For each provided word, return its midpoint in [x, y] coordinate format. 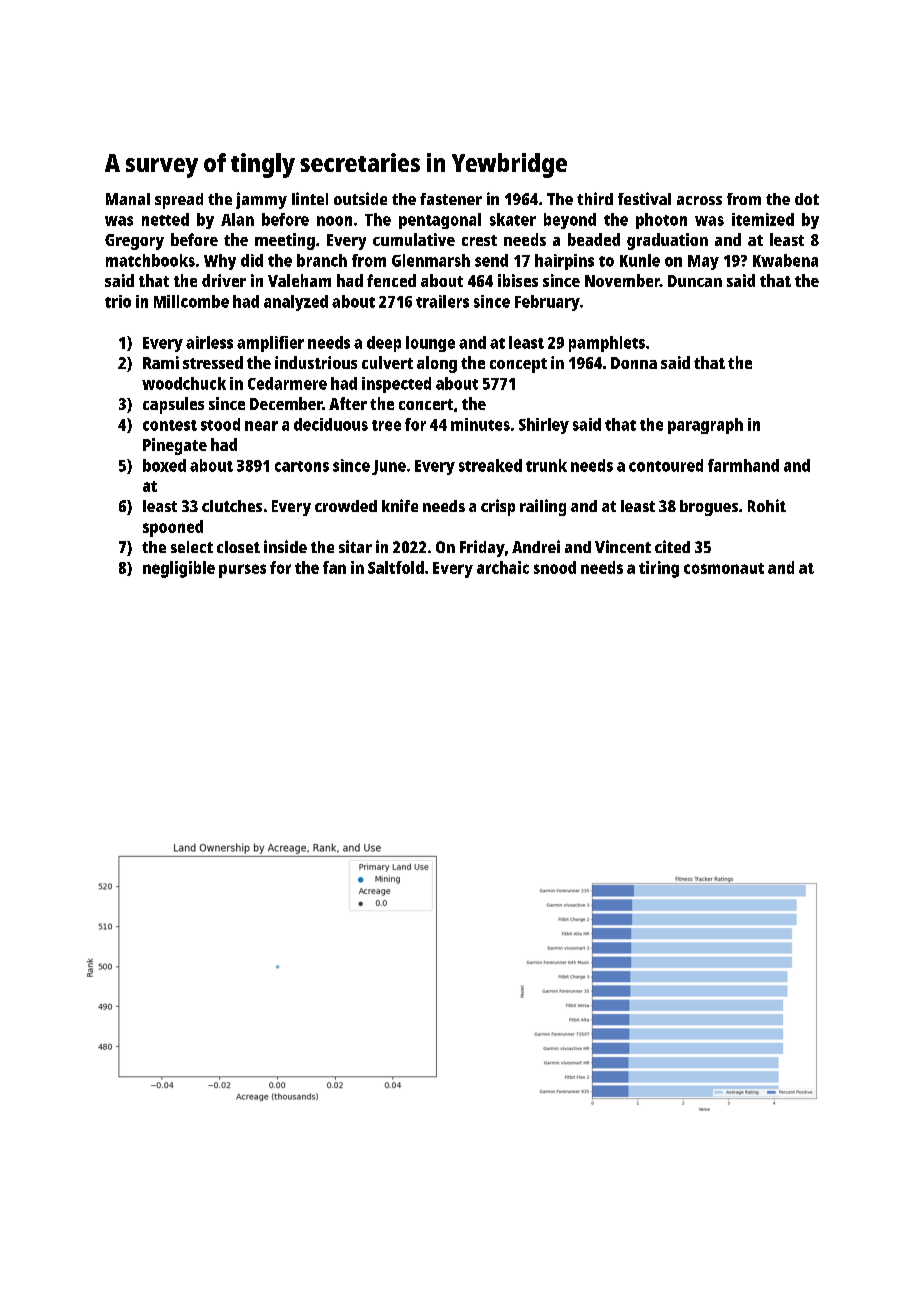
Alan [237, 219]
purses [242, 571]
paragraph [705, 426]
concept [518, 365]
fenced [391, 280]
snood [555, 567]
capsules [173, 405]
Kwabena [785, 260]
